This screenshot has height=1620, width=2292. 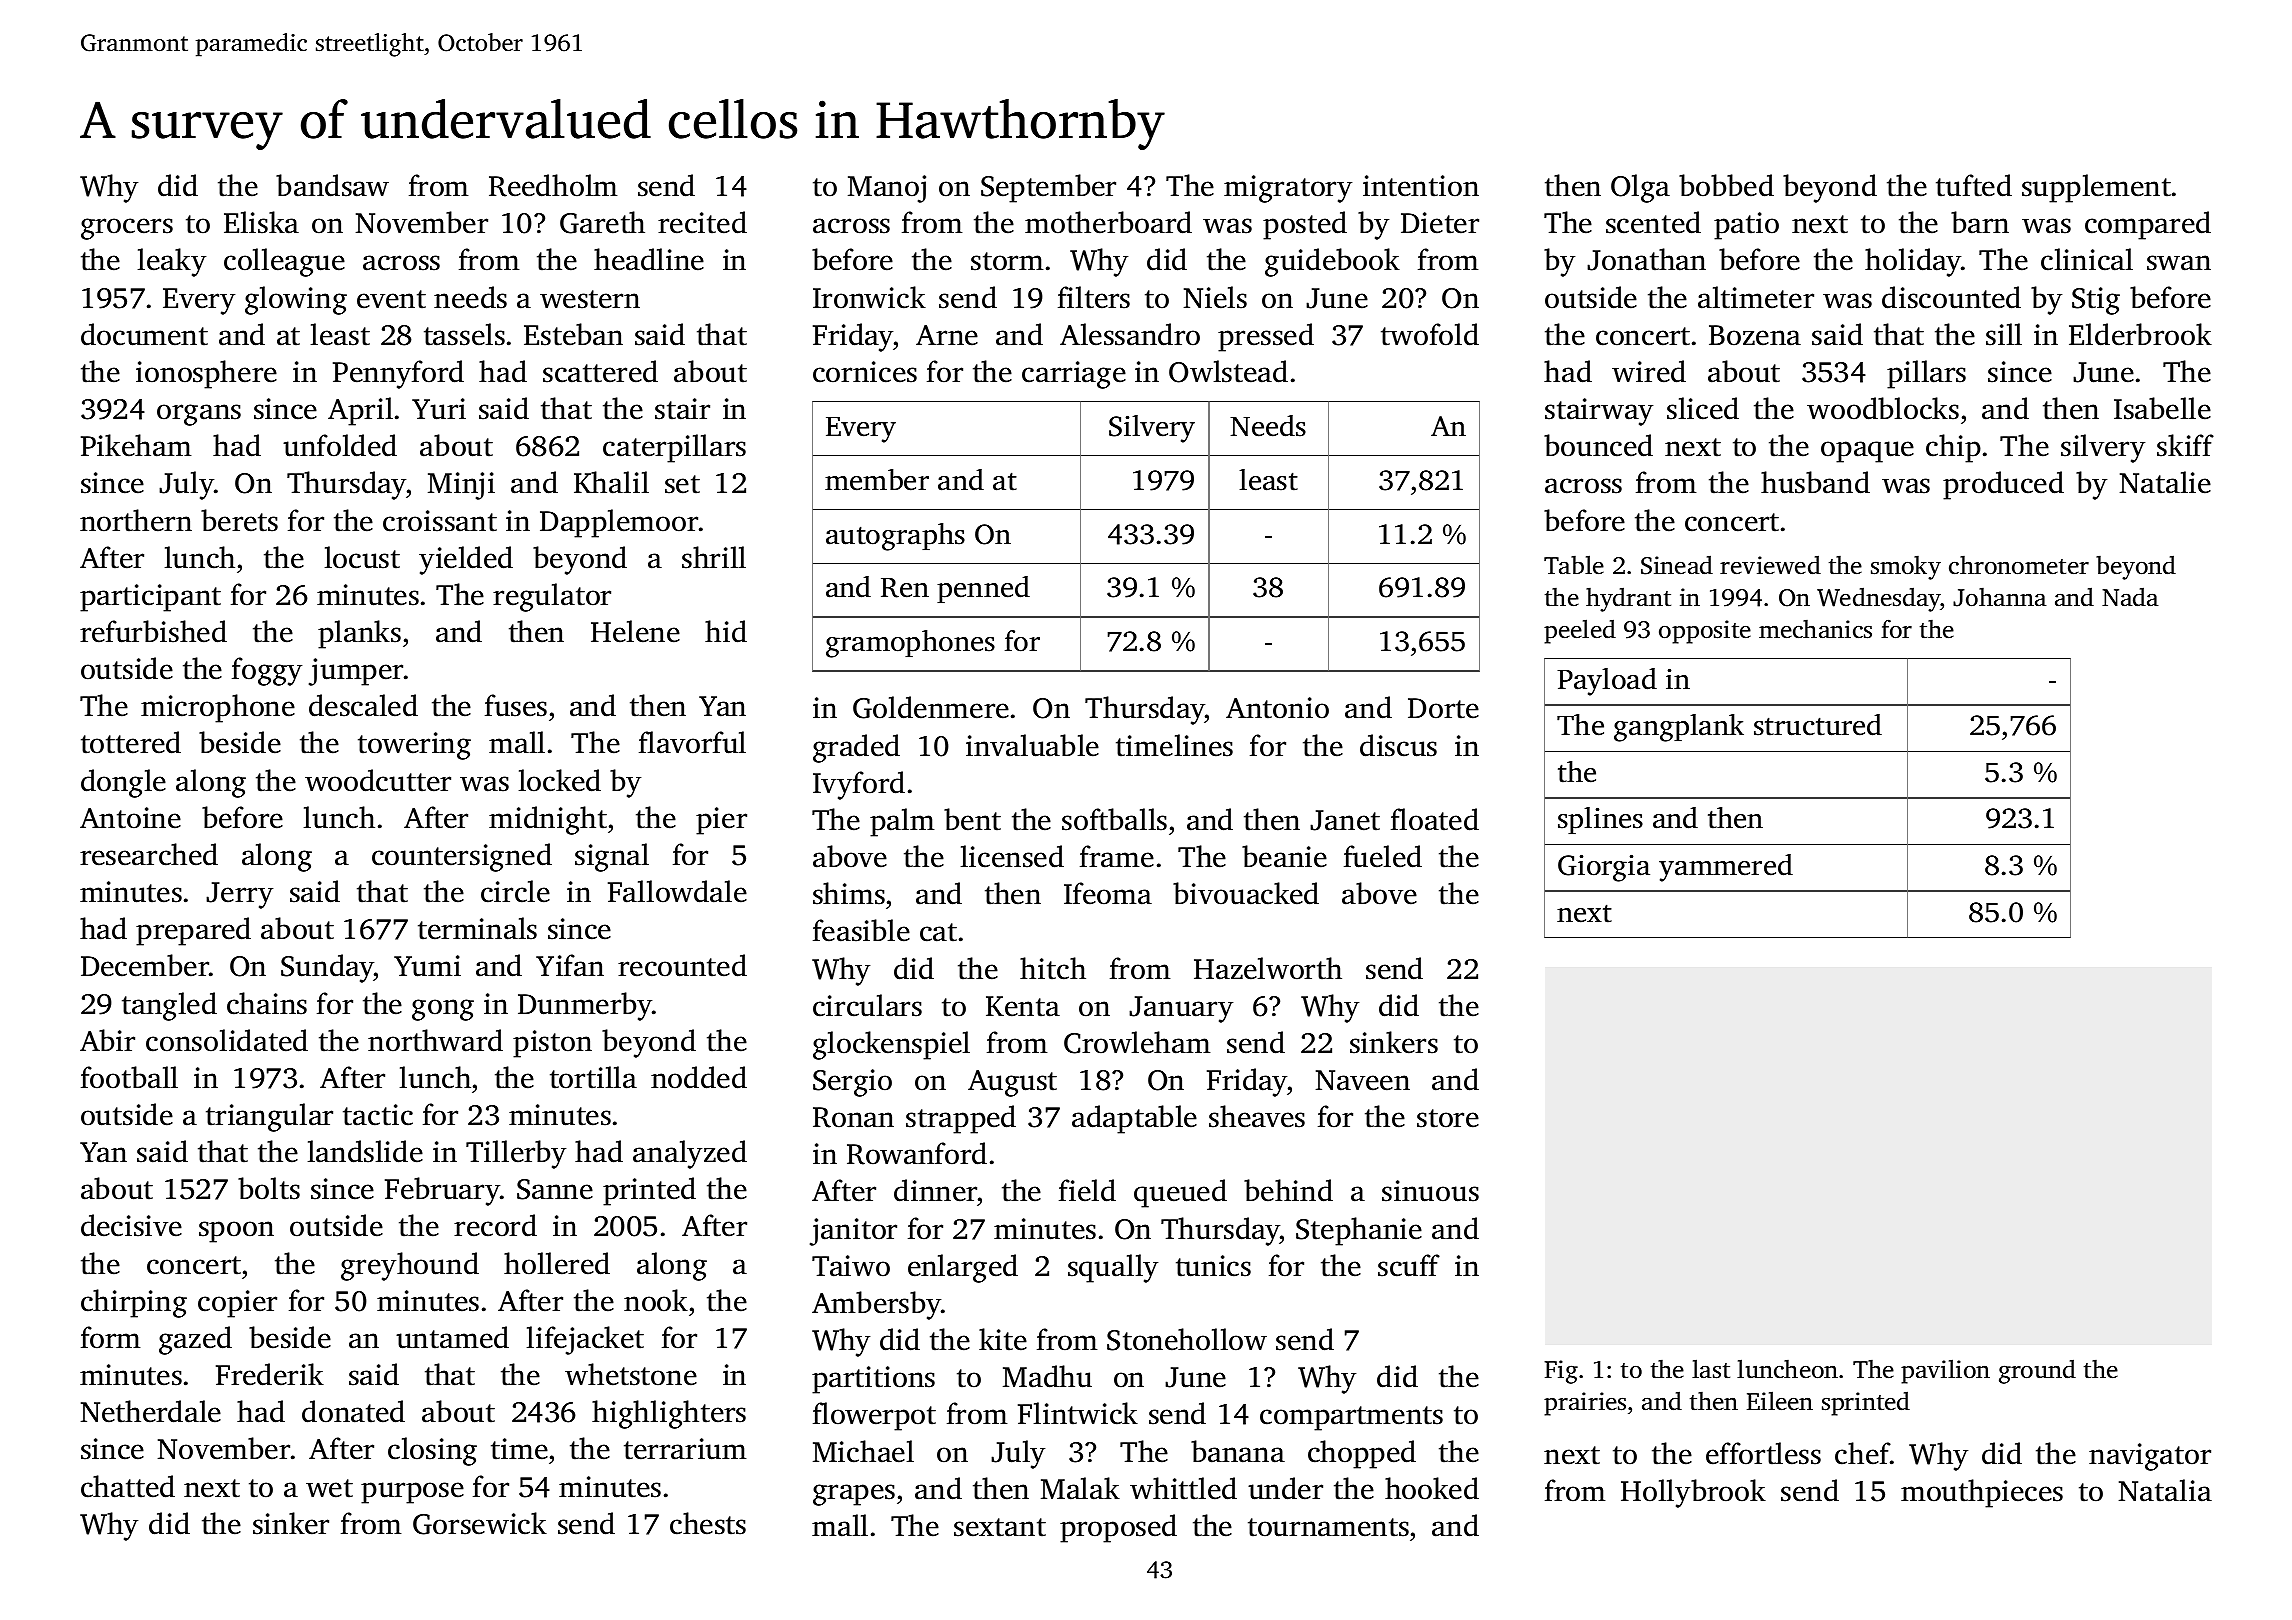 I want to click on member, so click(x=877, y=480).
